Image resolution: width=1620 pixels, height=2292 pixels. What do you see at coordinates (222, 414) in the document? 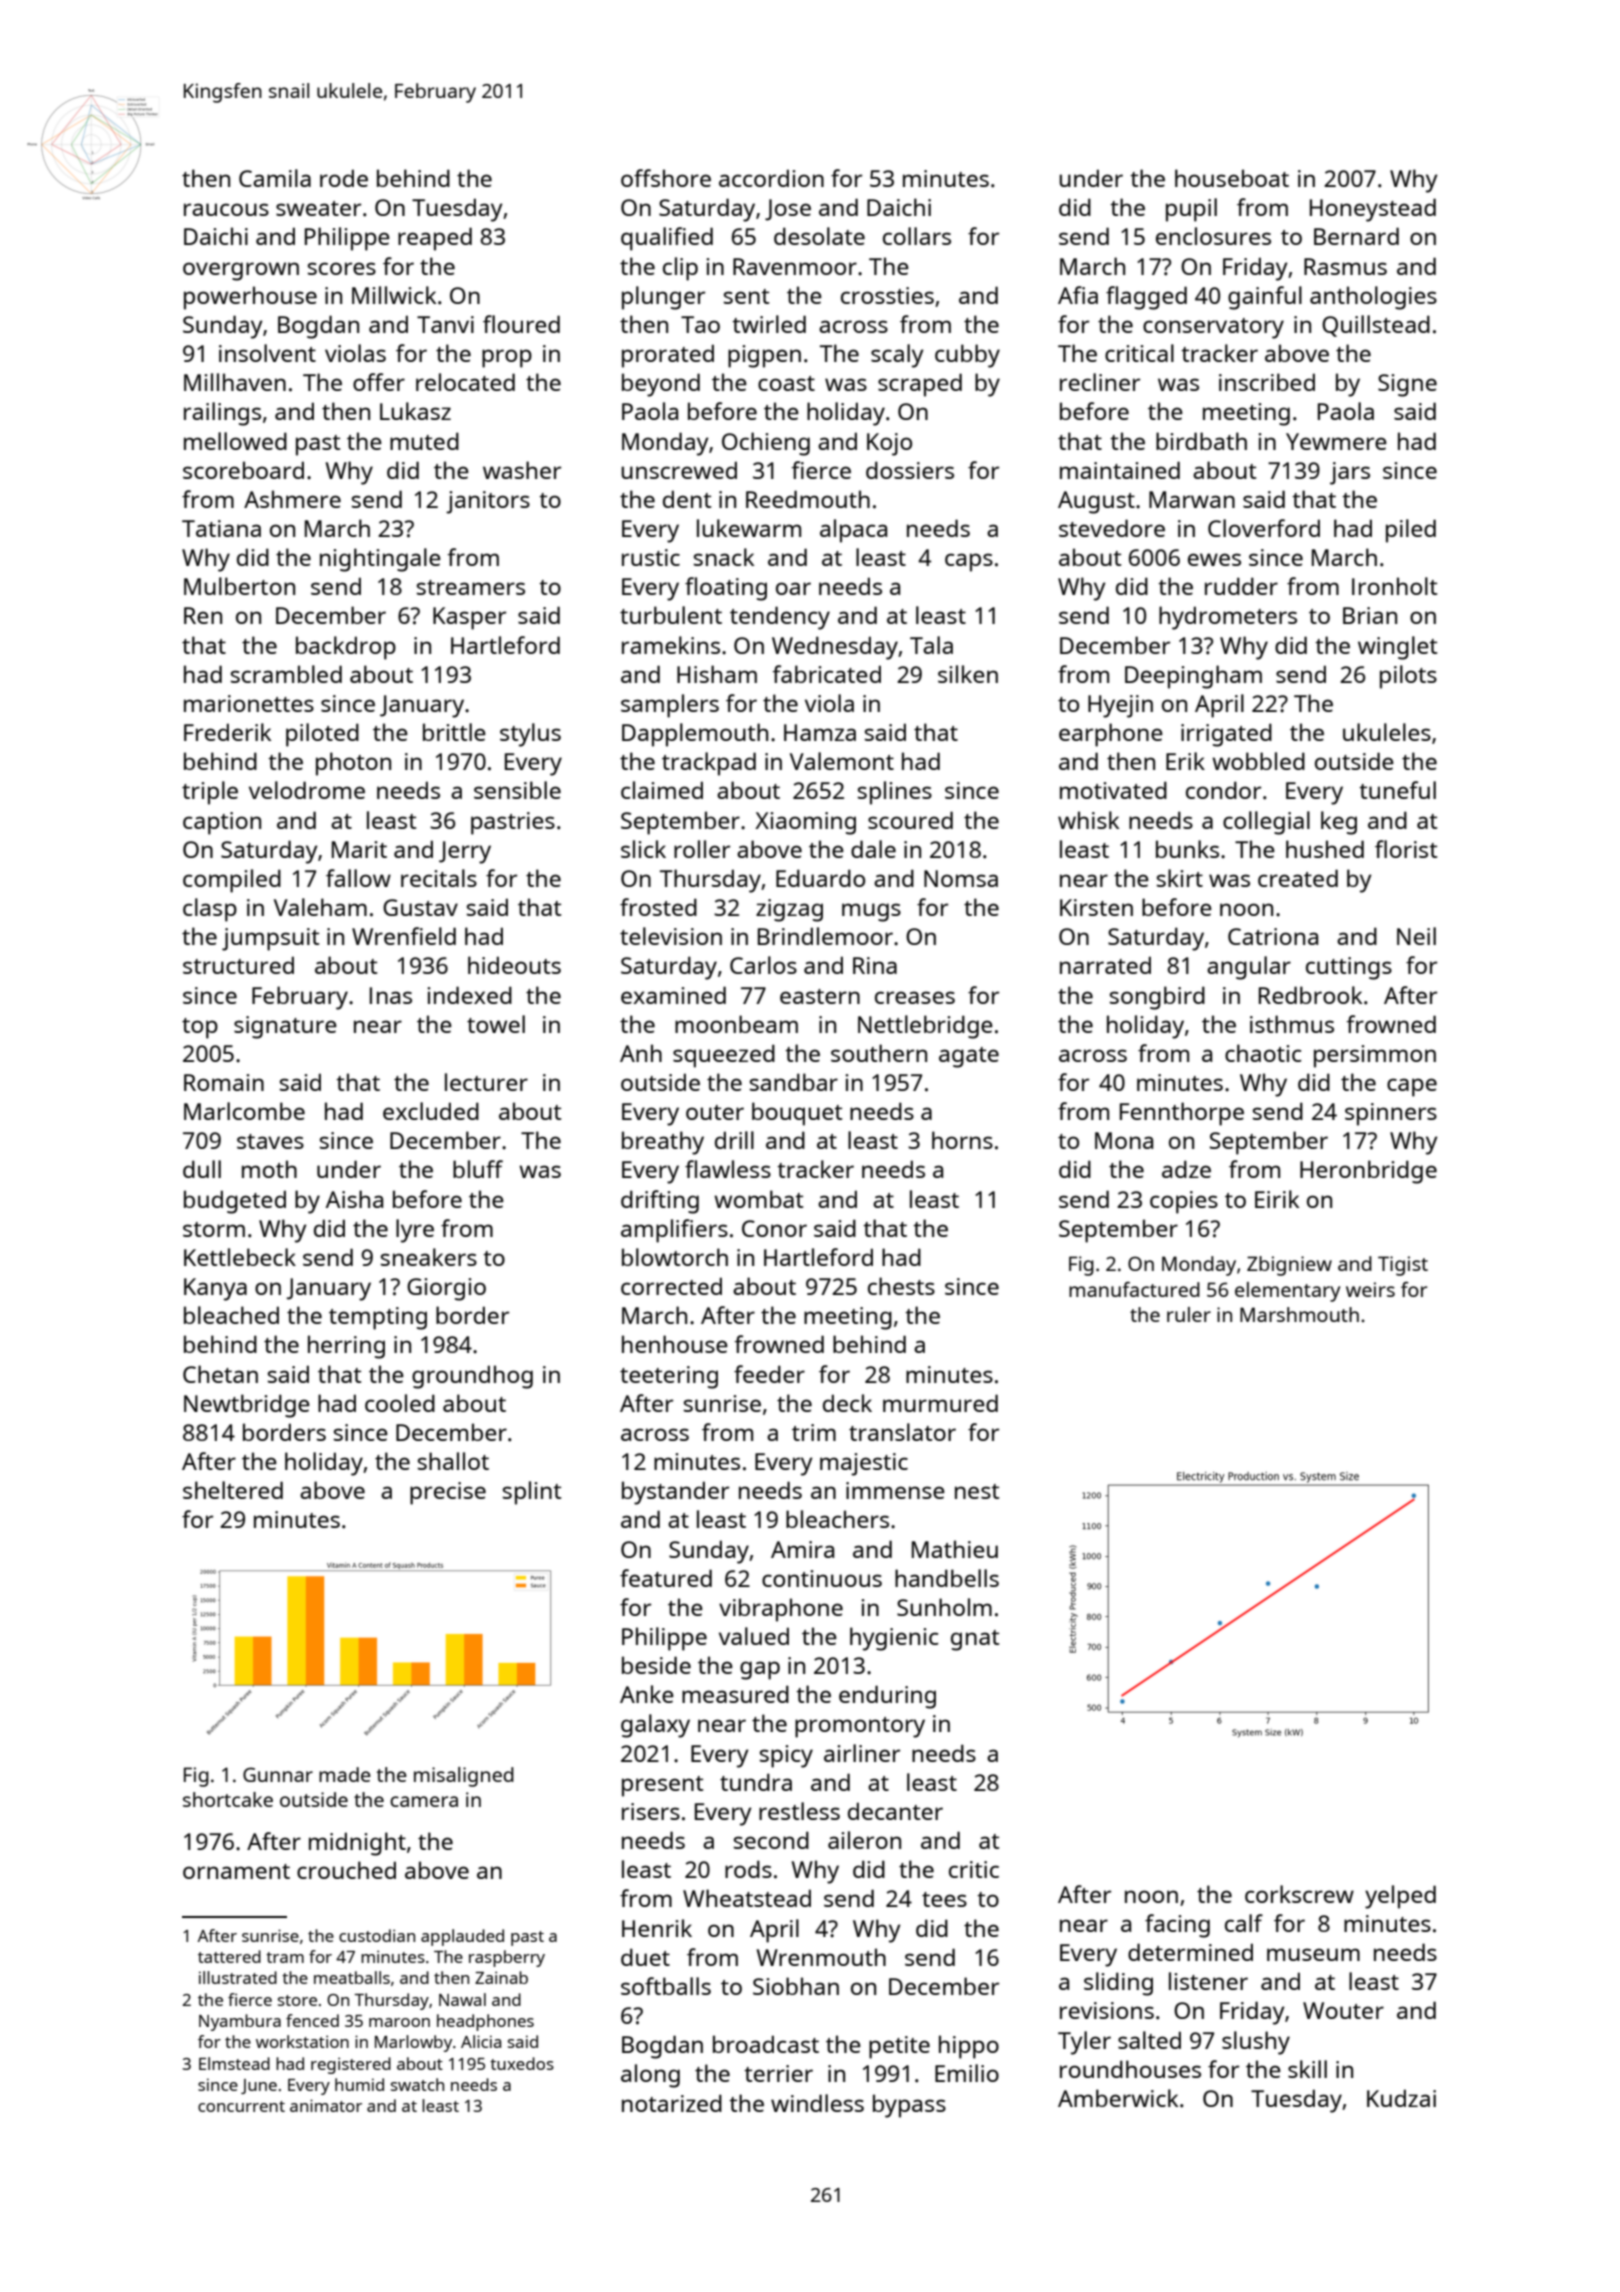
I see `railings` at bounding box center [222, 414].
